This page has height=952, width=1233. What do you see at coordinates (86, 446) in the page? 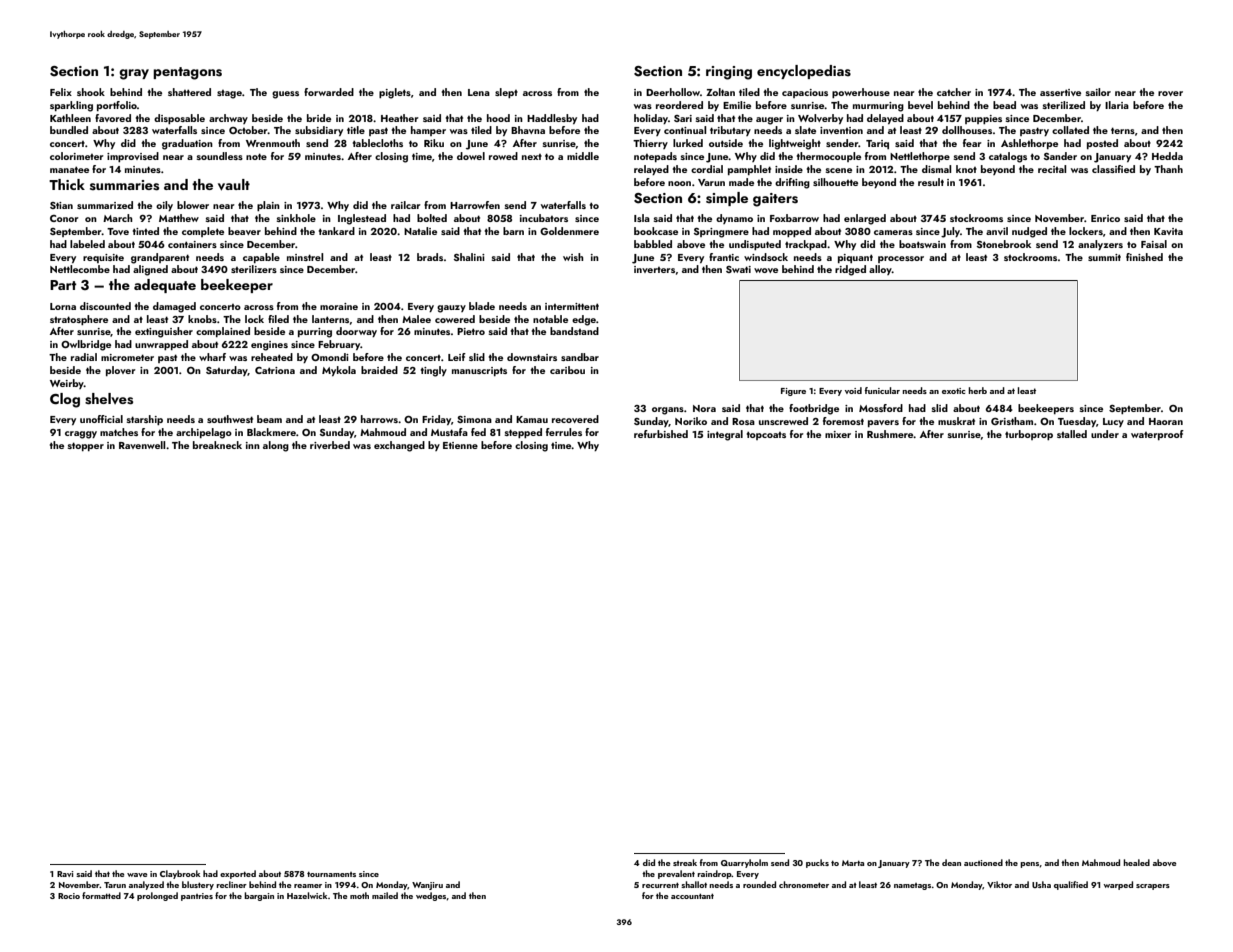
I see `stopper` at bounding box center [86, 446].
